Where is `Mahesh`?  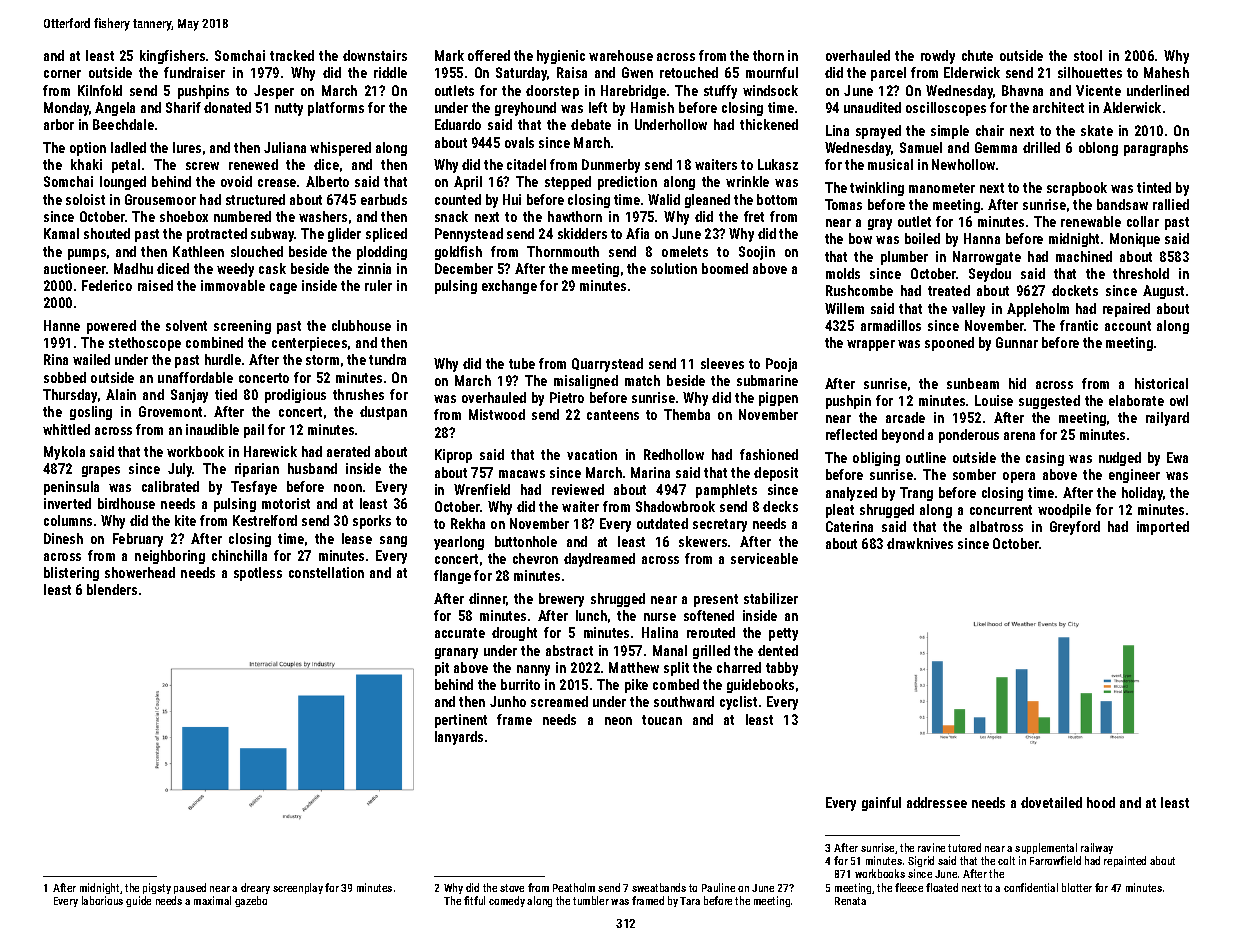 Mahesh is located at coordinates (1166, 72).
